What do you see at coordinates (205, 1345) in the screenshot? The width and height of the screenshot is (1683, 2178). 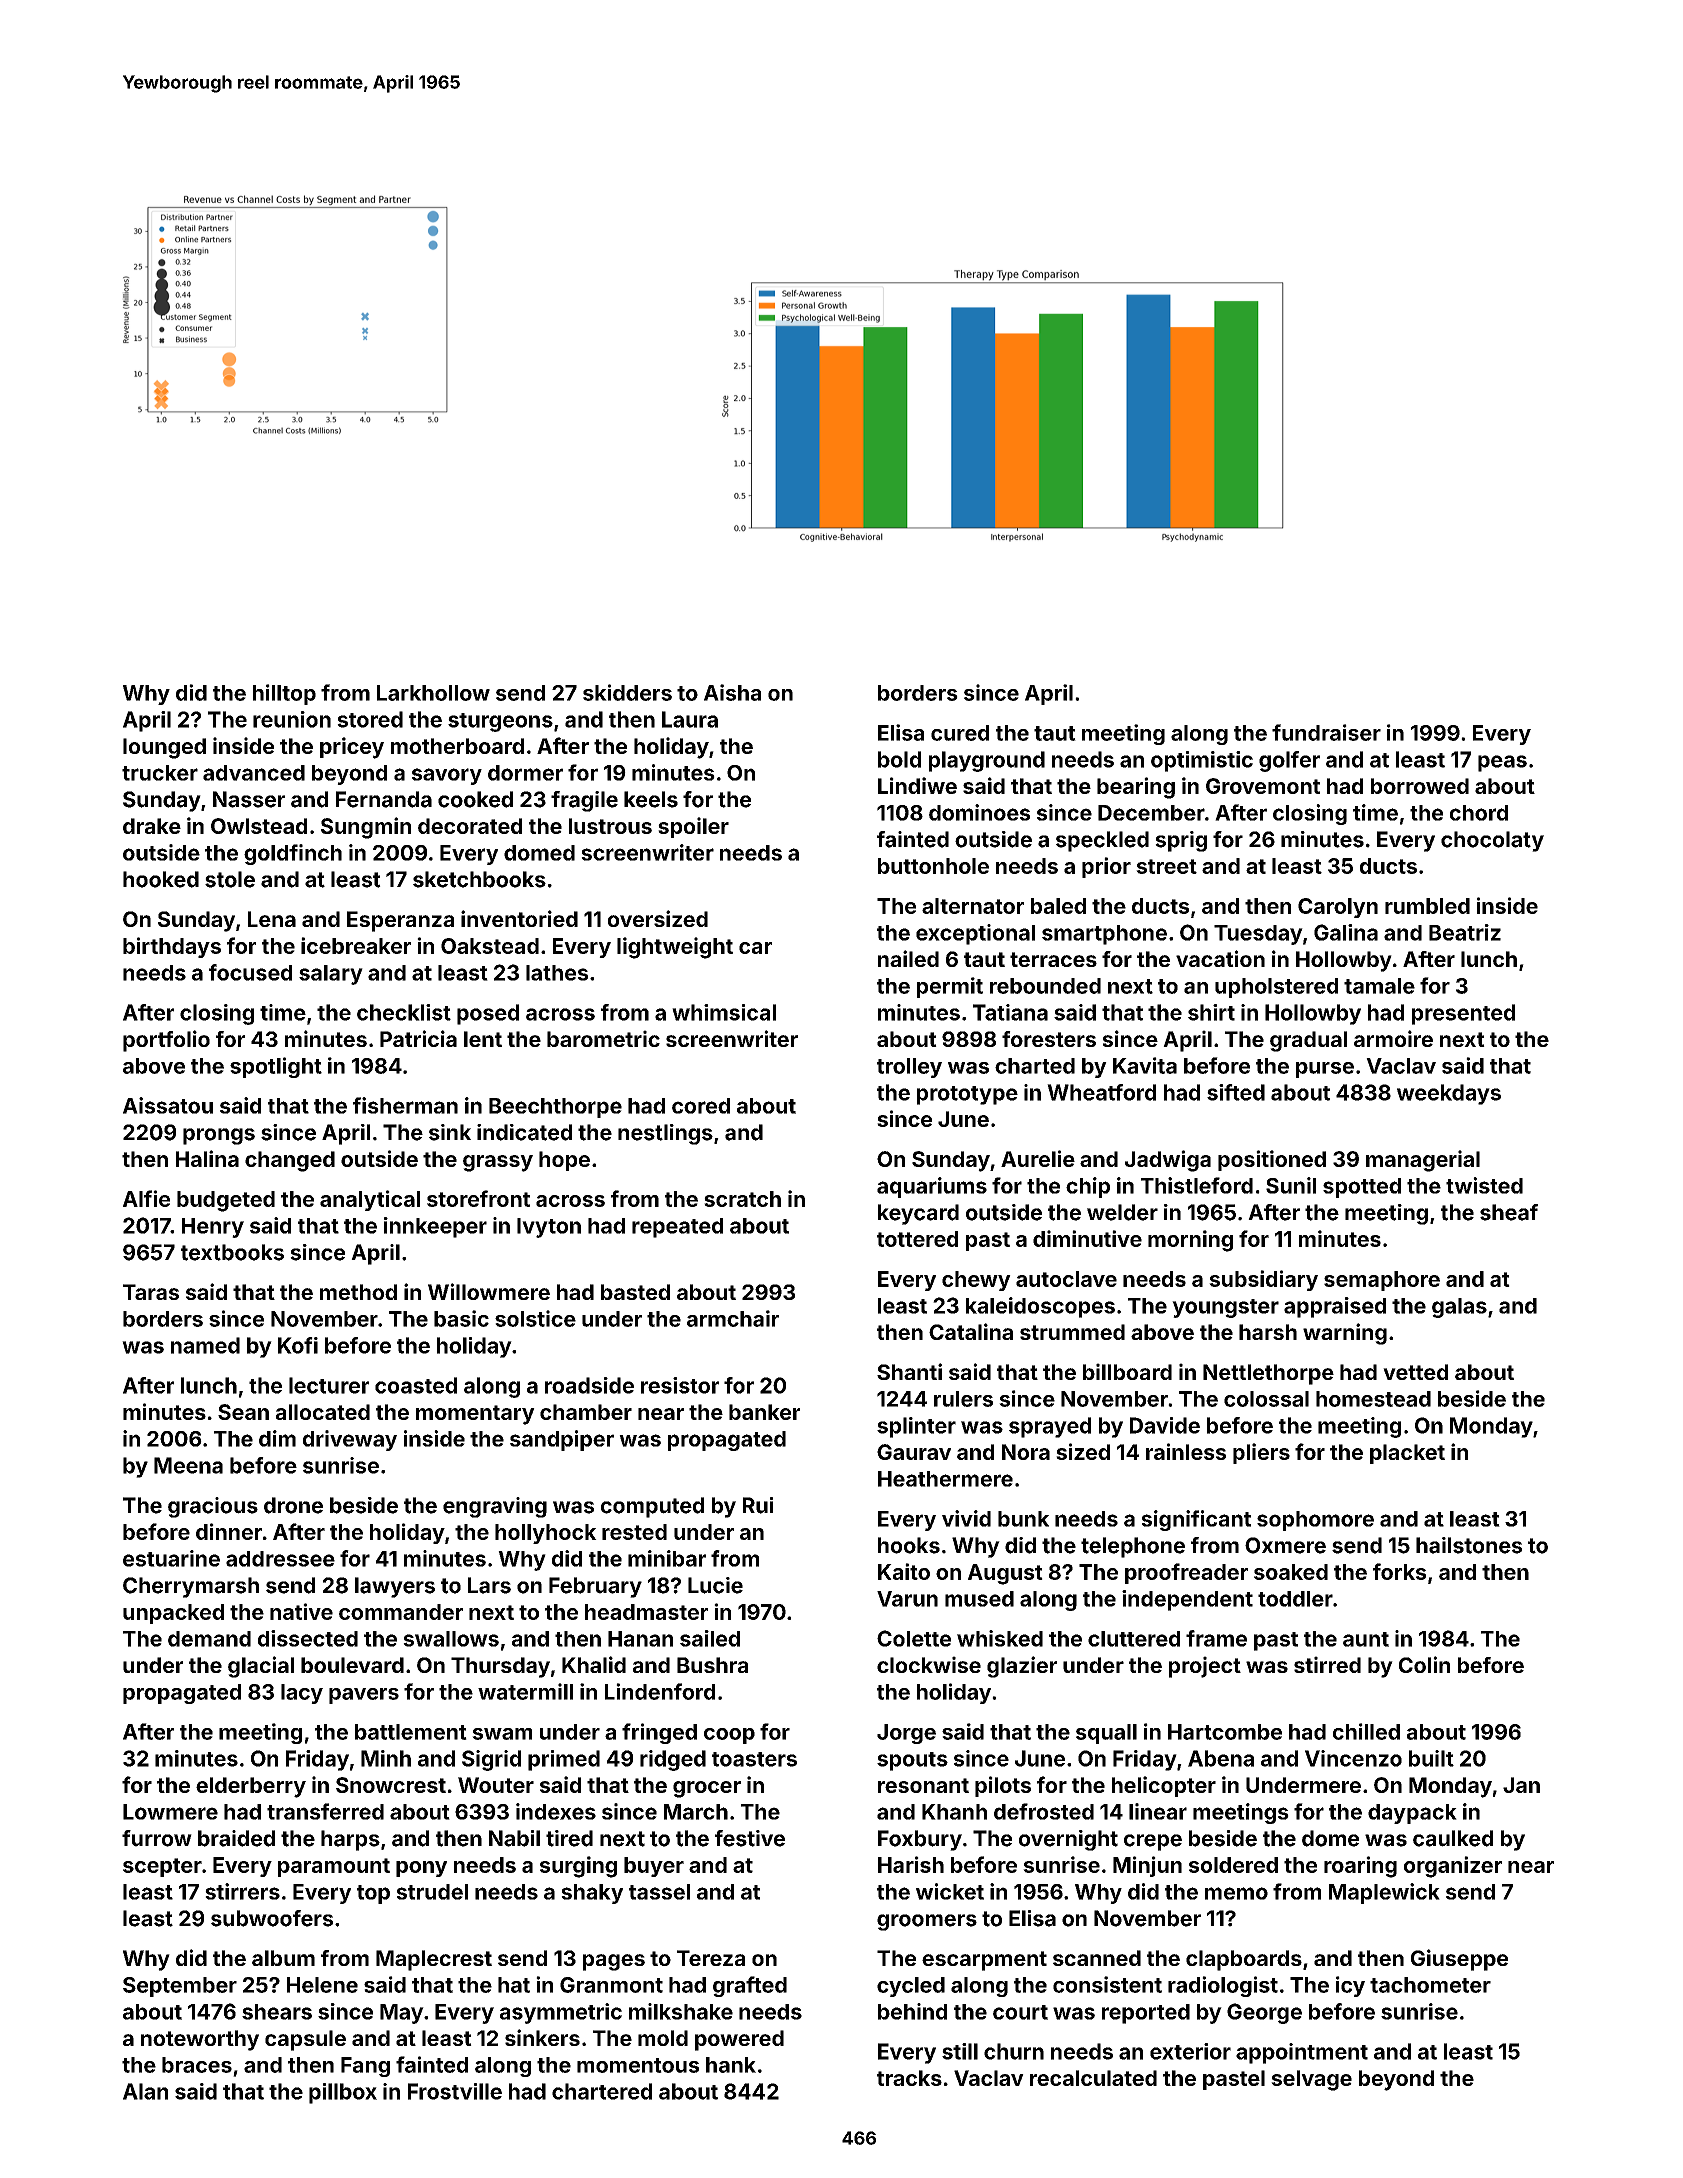 I see `named` at bounding box center [205, 1345].
